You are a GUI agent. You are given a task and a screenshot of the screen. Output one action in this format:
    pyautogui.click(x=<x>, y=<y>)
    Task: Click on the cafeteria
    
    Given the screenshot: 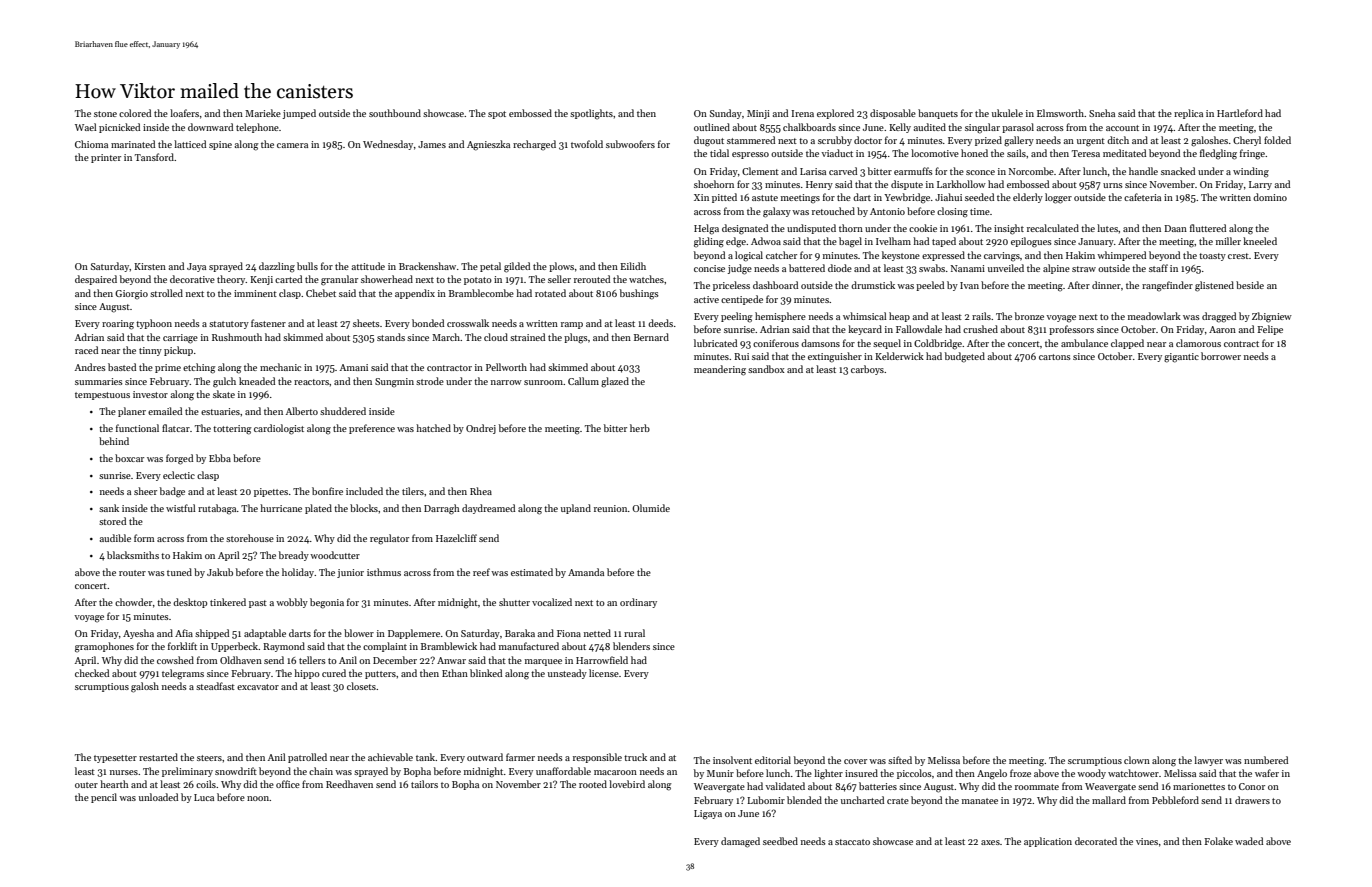 What is the action you would take?
    pyautogui.click(x=1142, y=197)
